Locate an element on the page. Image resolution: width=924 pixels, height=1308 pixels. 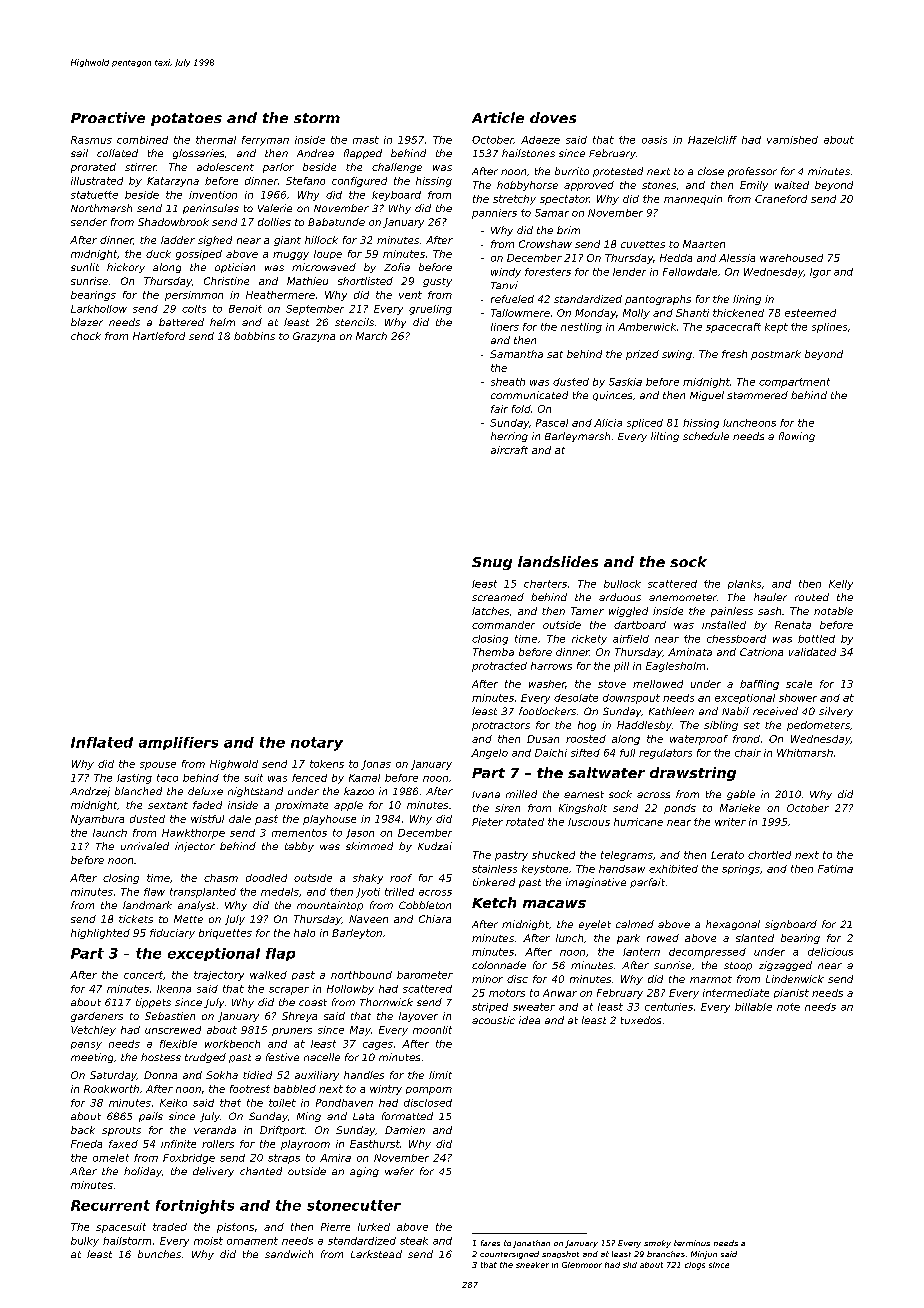
moist is located at coordinates (208, 1241).
